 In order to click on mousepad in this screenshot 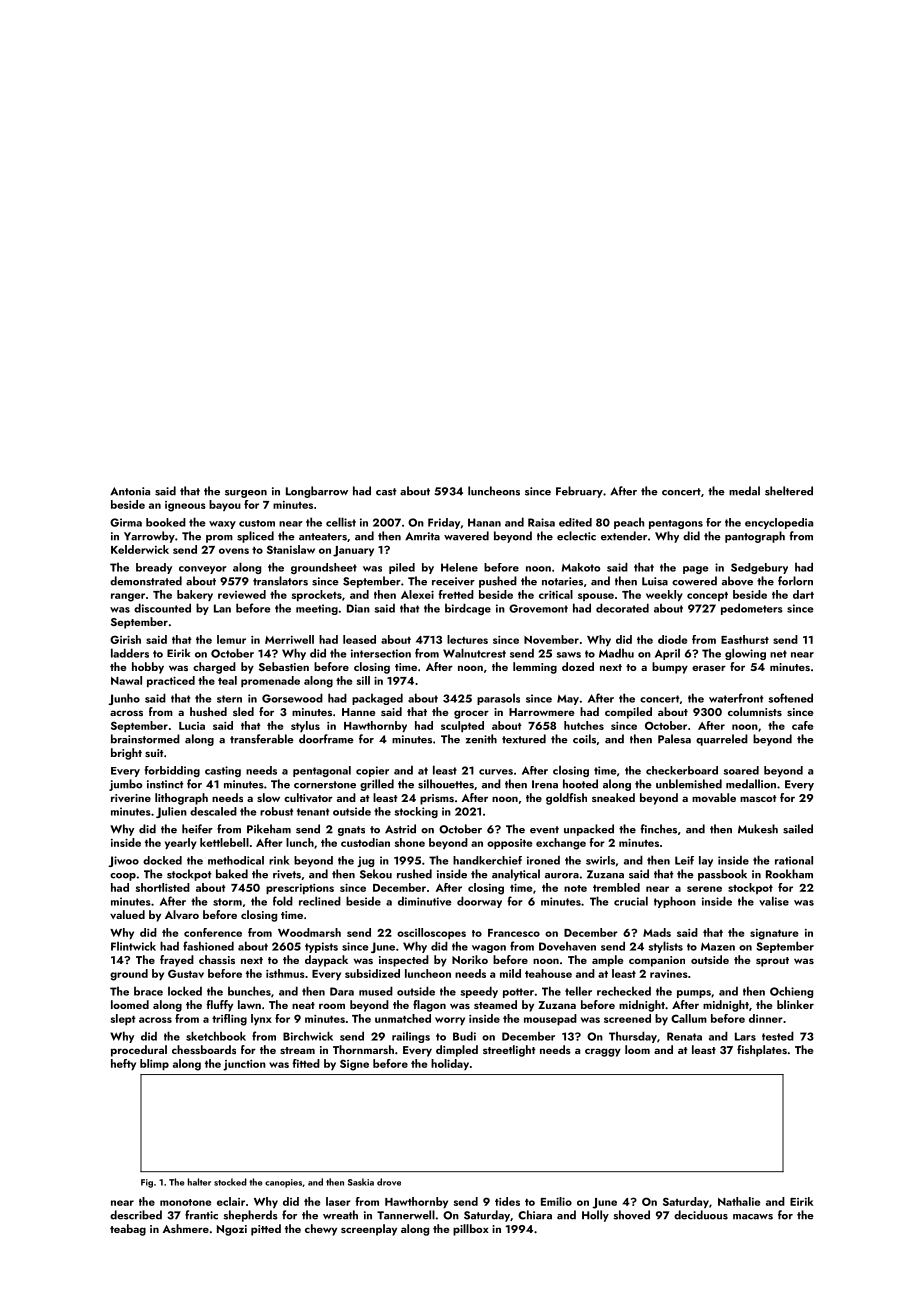, I will do `click(550, 1019)`.
